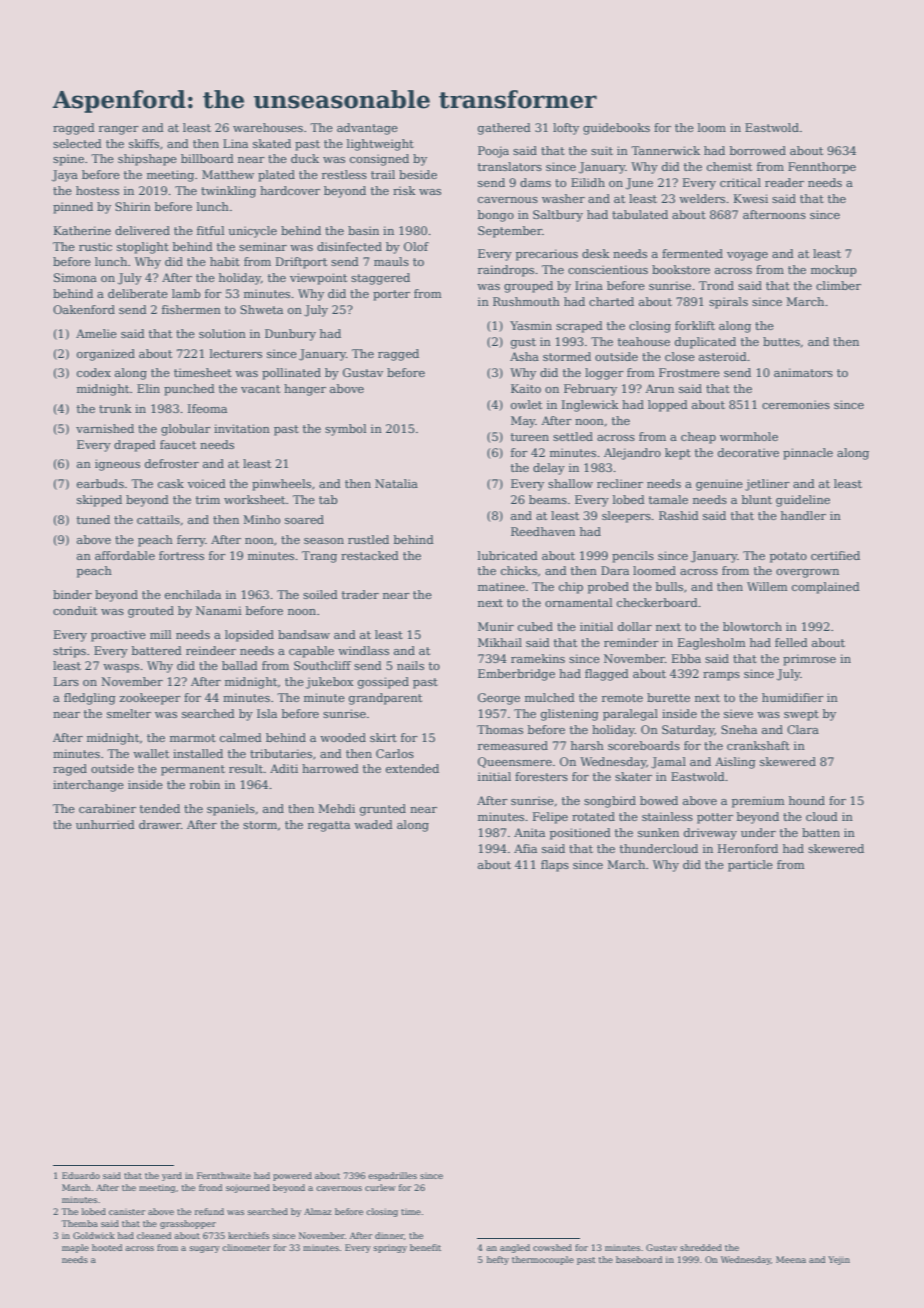 Image resolution: width=924 pixels, height=1308 pixels. Describe the element at coordinates (665, 150) in the document. I see `Tannerwick` at that location.
